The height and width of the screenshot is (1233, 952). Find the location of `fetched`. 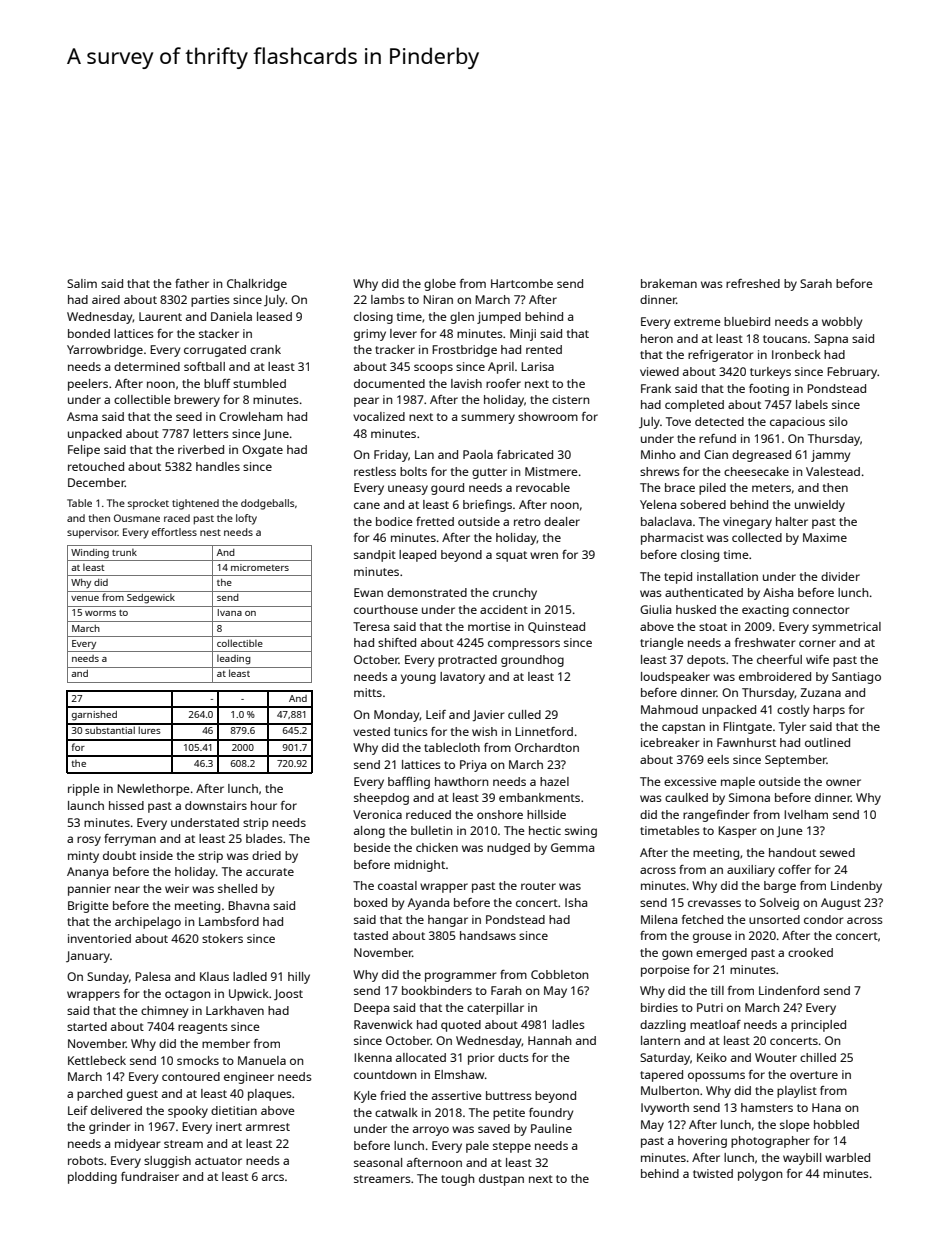

fetched is located at coordinates (702, 919).
